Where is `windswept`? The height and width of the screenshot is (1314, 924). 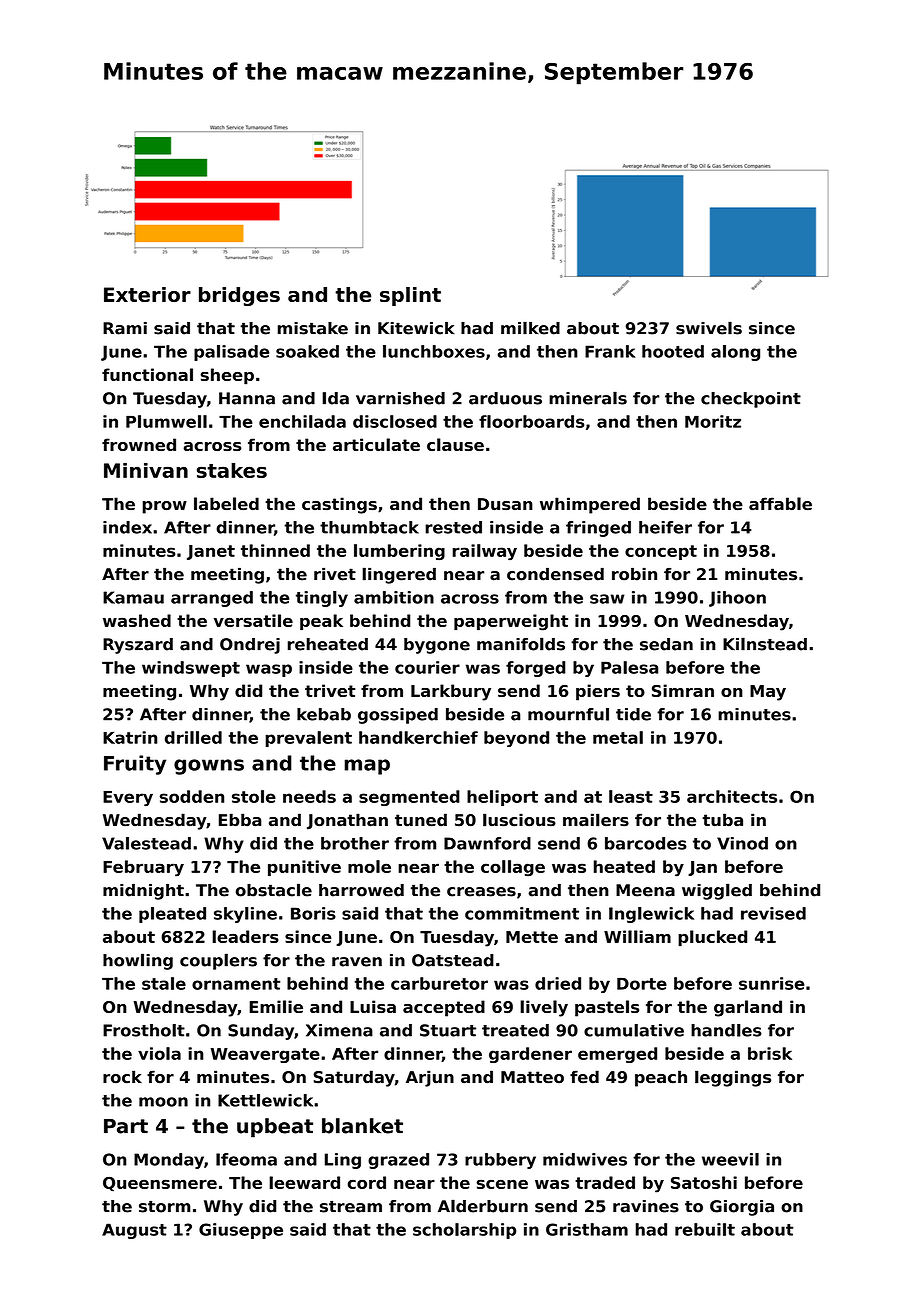 windswept is located at coordinates (191, 669).
